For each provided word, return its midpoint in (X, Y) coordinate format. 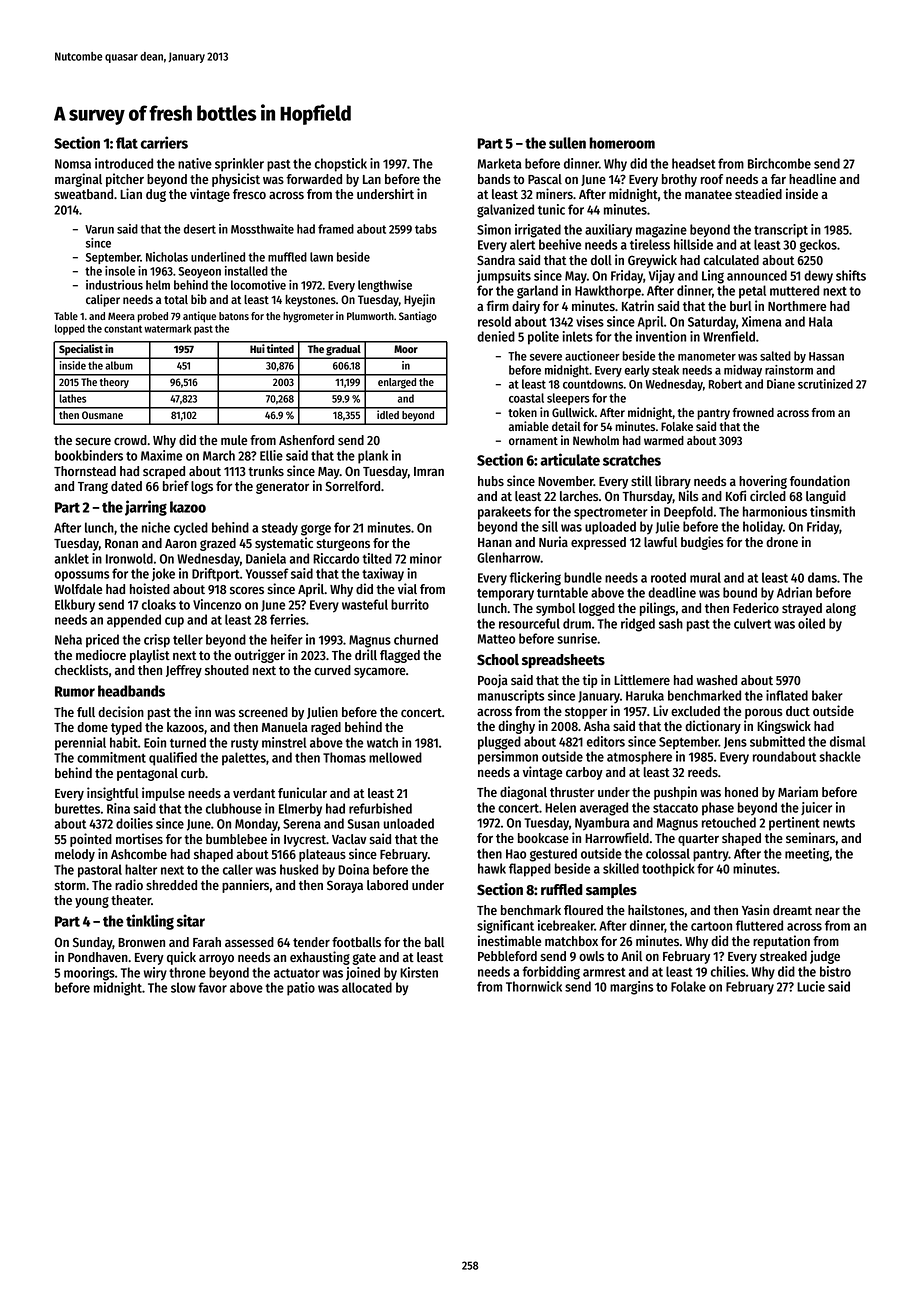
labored (387, 885)
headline (812, 178)
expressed (598, 543)
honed (741, 792)
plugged (499, 743)
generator (282, 488)
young (92, 902)
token (522, 412)
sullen (567, 143)
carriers (164, 142)
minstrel (284, 742)
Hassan (826, 356)
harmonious (775, 511)
